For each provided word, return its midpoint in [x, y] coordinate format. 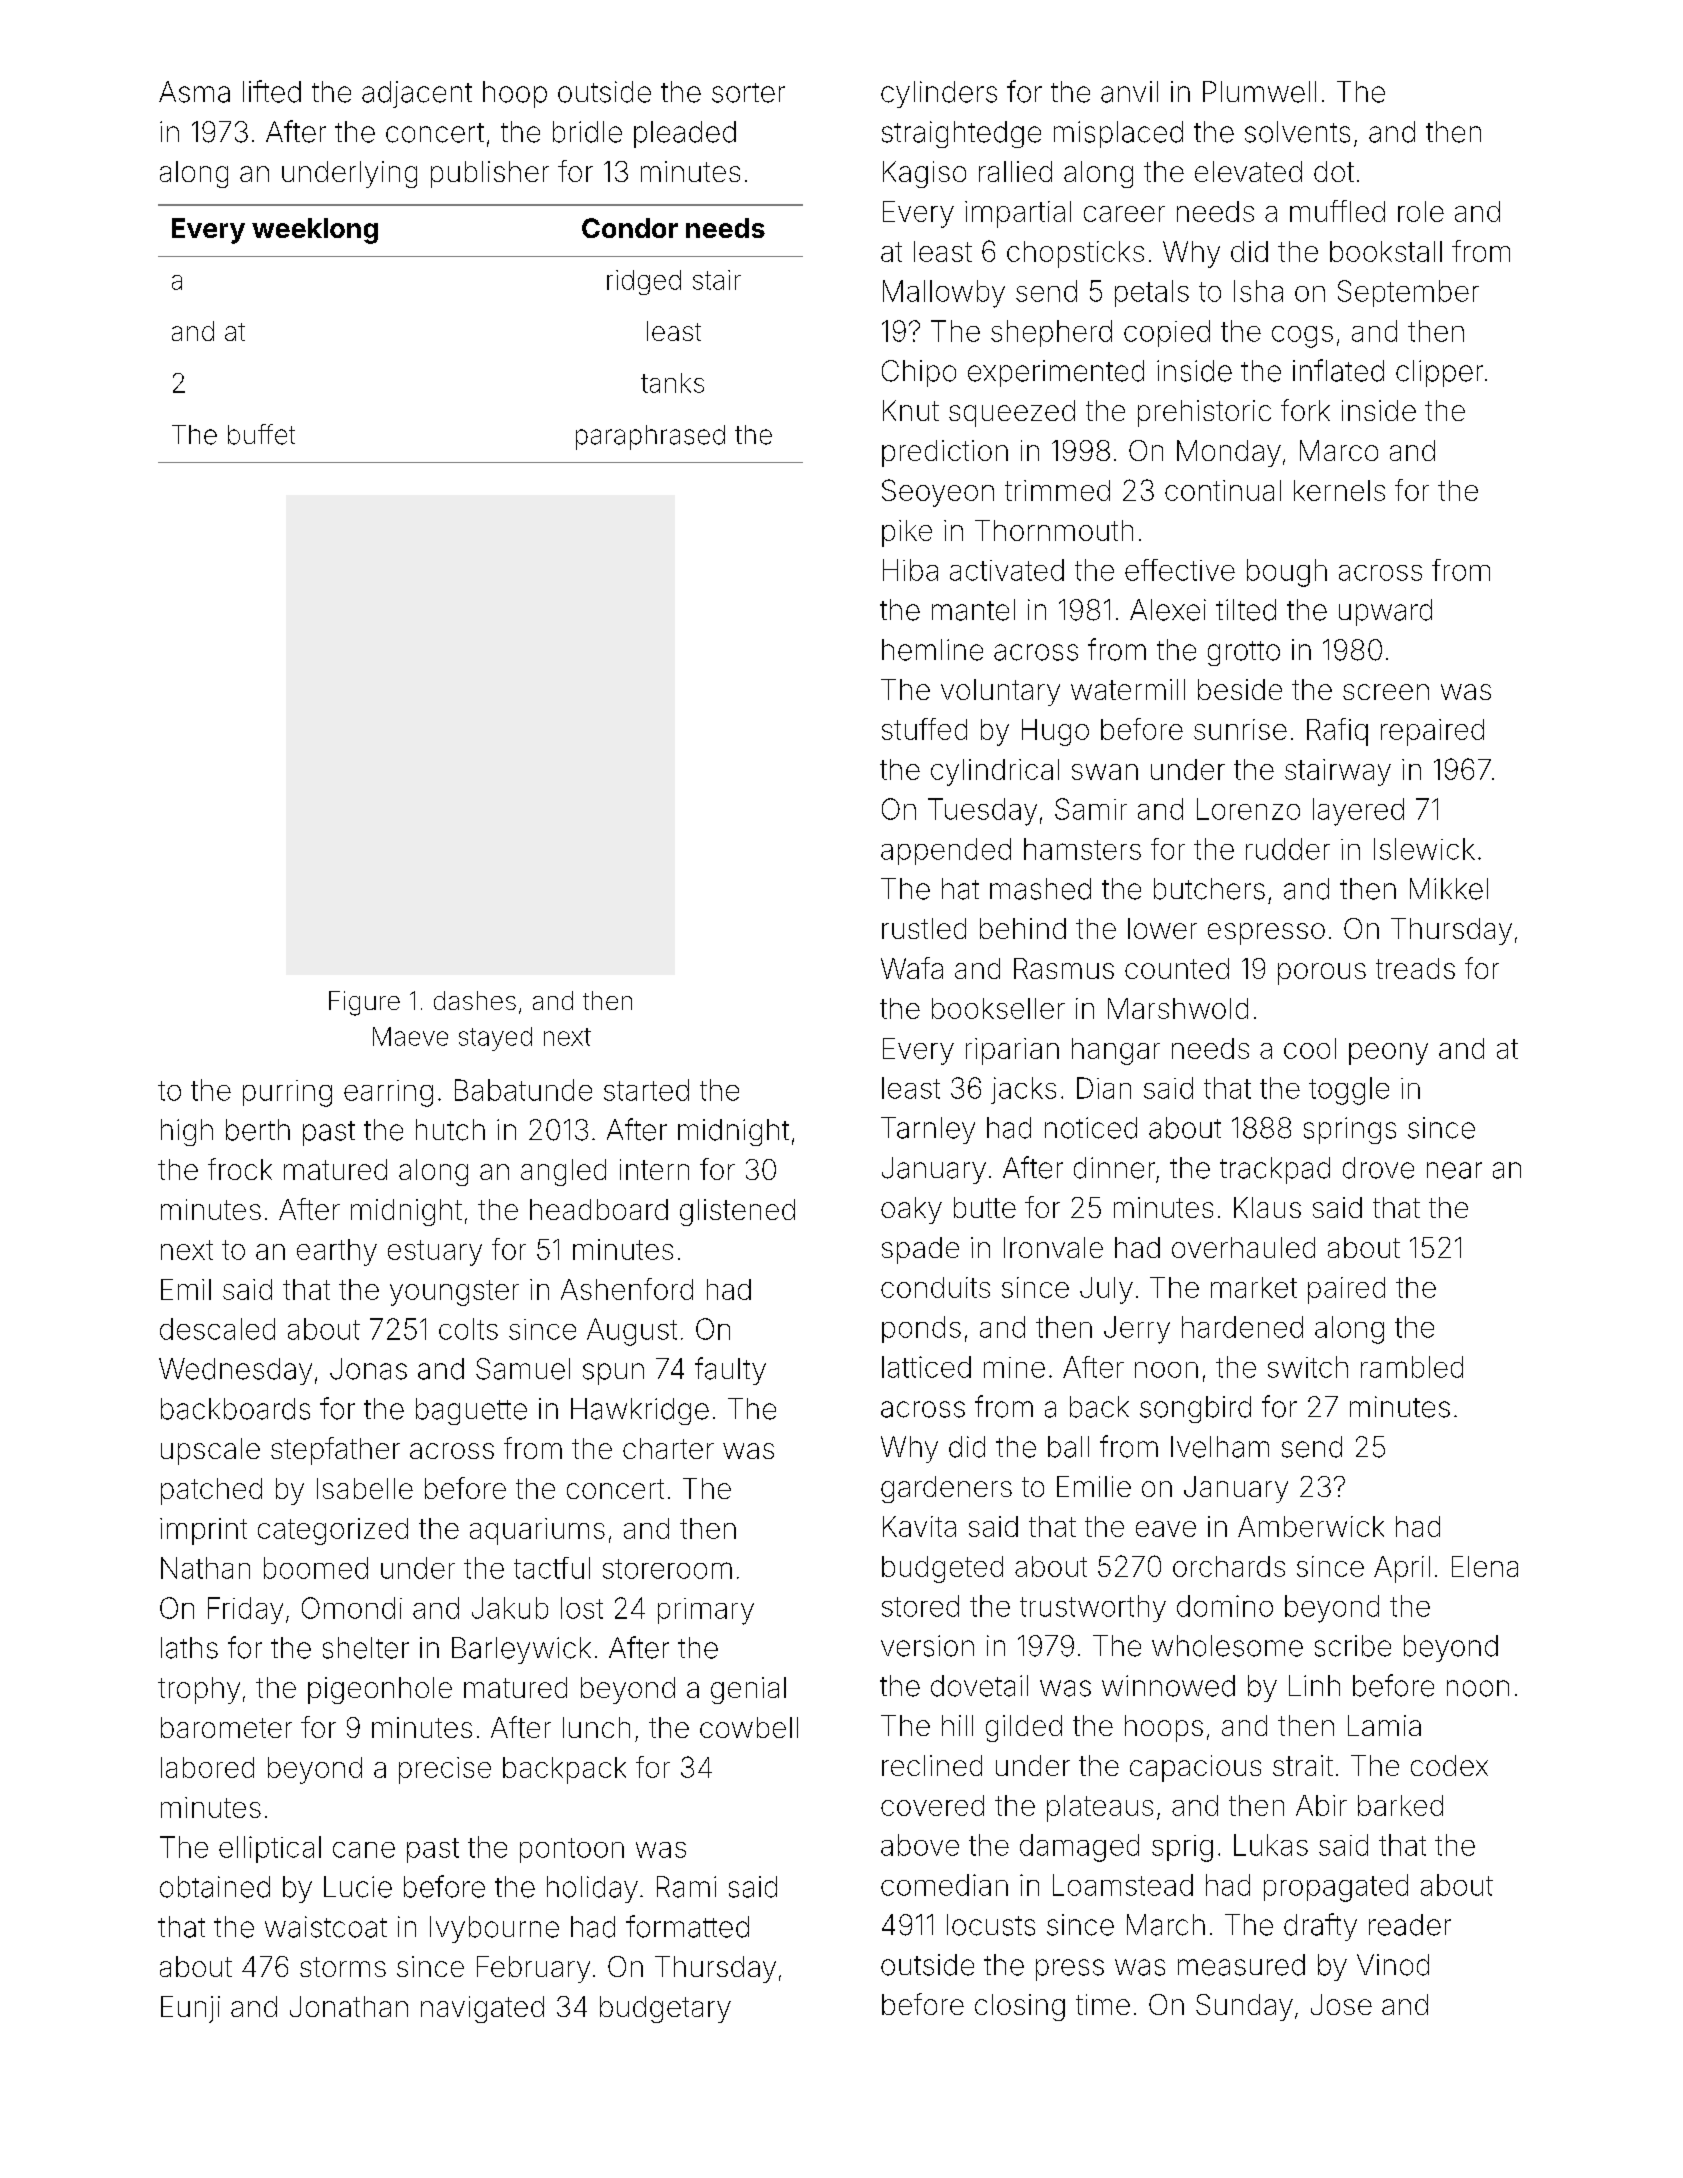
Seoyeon [938, 493]
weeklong [315, 231]
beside [1240, 689]
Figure [364, 1003]
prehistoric [1204, 413]
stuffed [924, 729]
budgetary [665, 2009]
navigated [482, 2009]
